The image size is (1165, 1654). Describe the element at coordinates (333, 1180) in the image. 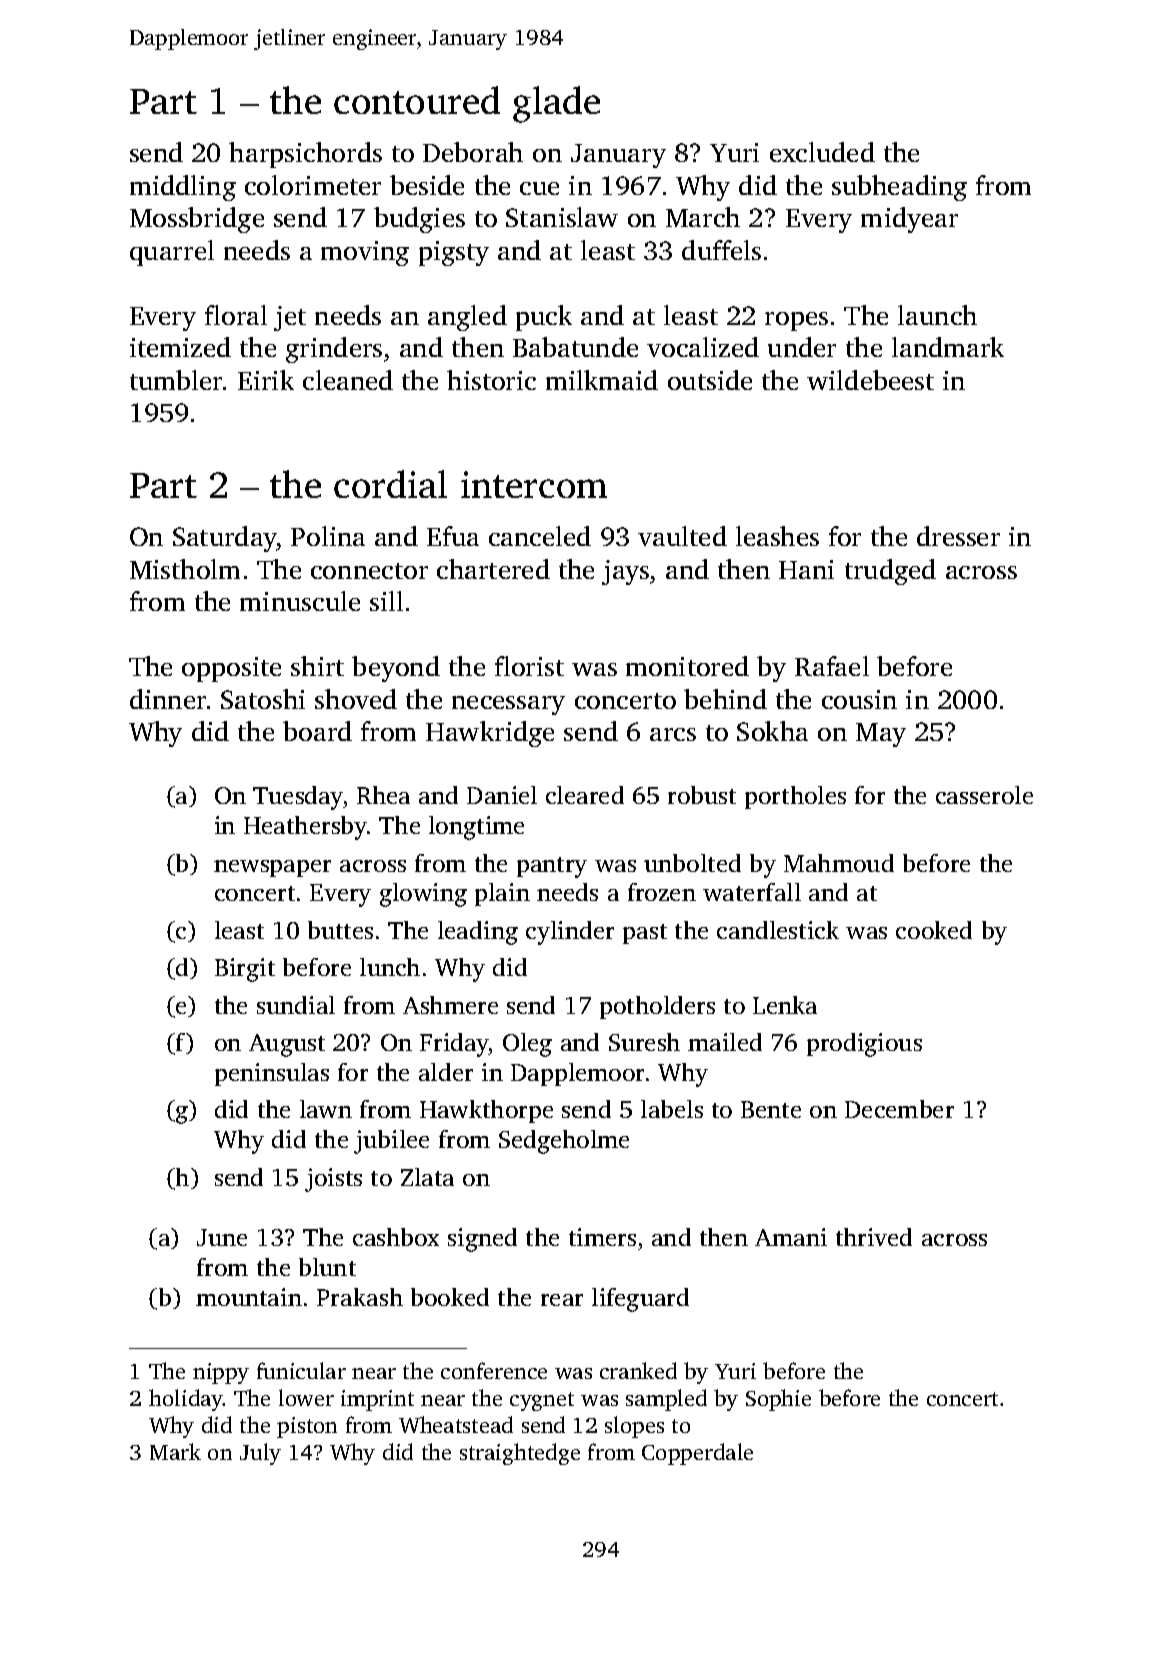

I see `joists` at that location.
